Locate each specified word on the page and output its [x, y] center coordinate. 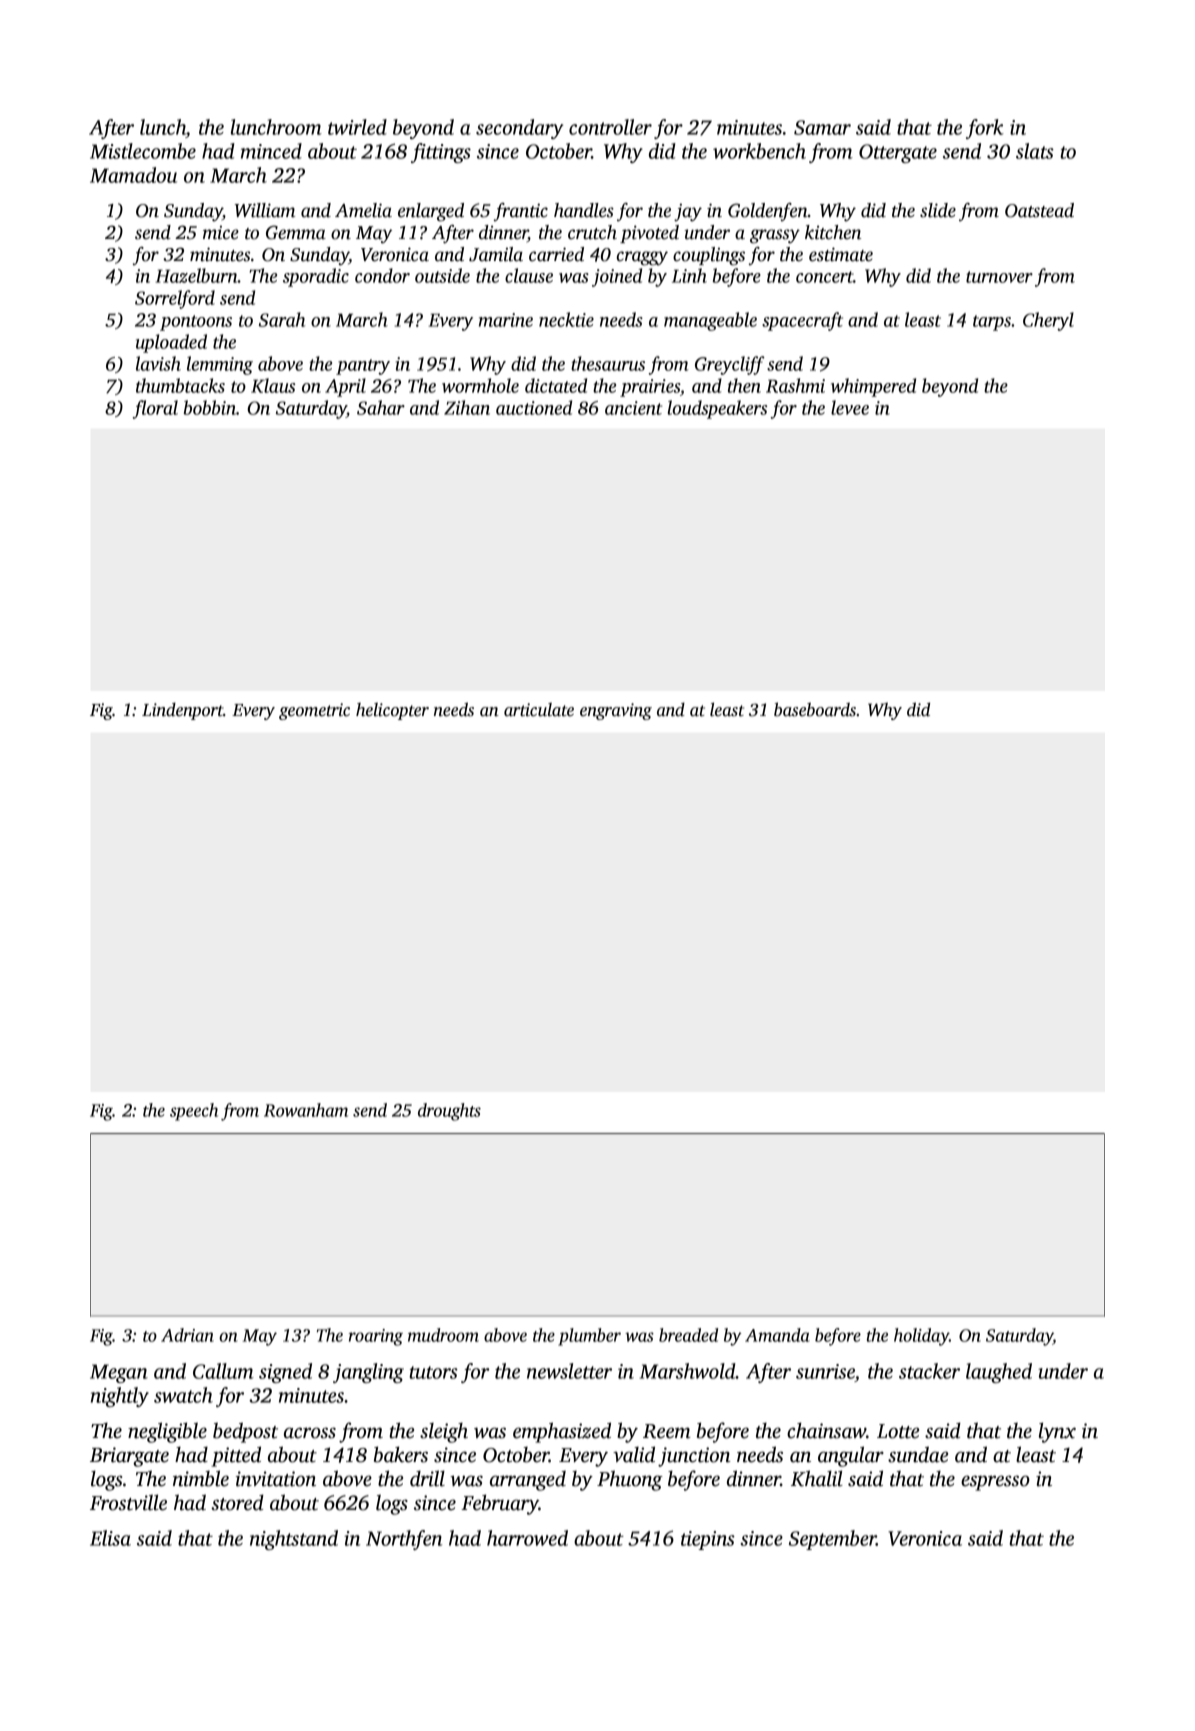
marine [506, 320]
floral [155, 409]
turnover [999, 277]
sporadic [316, 277]
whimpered [873, 387]
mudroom [443, 1335]
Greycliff [730, 365]
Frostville [128, 1502]
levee [850, 407]
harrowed [527, 1538]
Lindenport [182, 711]
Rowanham [306, 1110]
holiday [921, 1337]
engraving [616, 711]
